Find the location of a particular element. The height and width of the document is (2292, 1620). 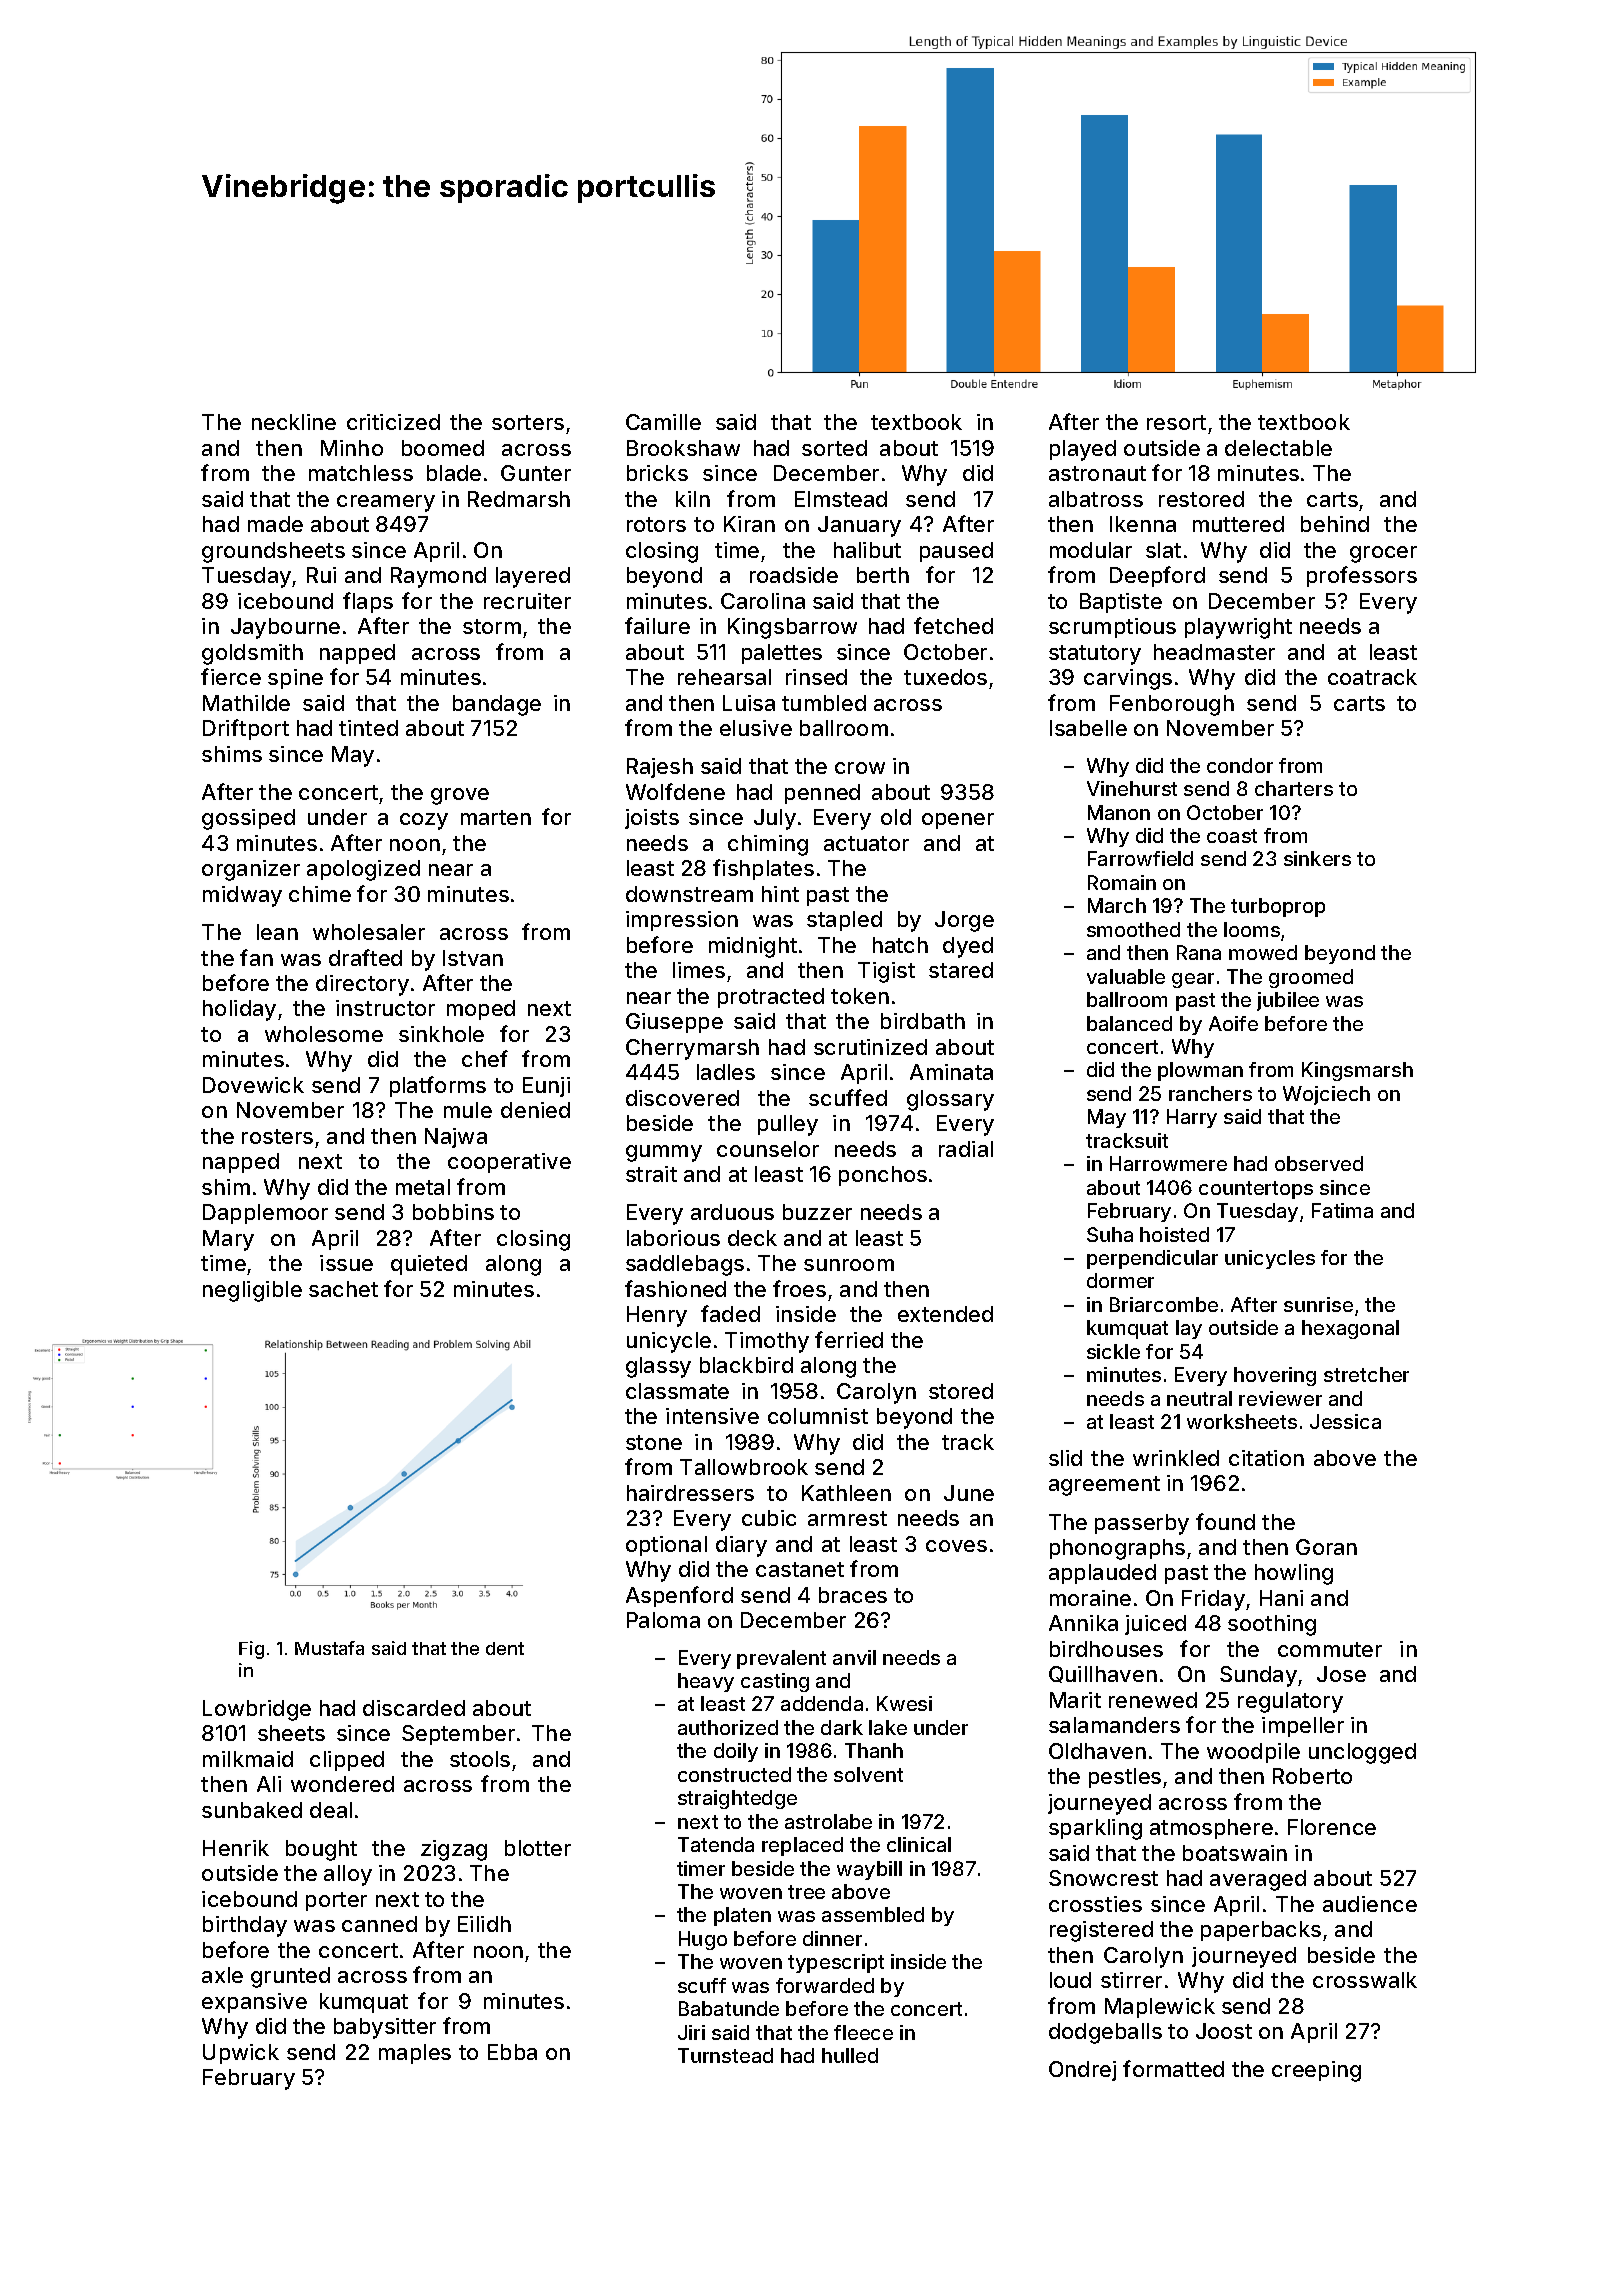

Paloma is located at coordinates (663, 1620).
